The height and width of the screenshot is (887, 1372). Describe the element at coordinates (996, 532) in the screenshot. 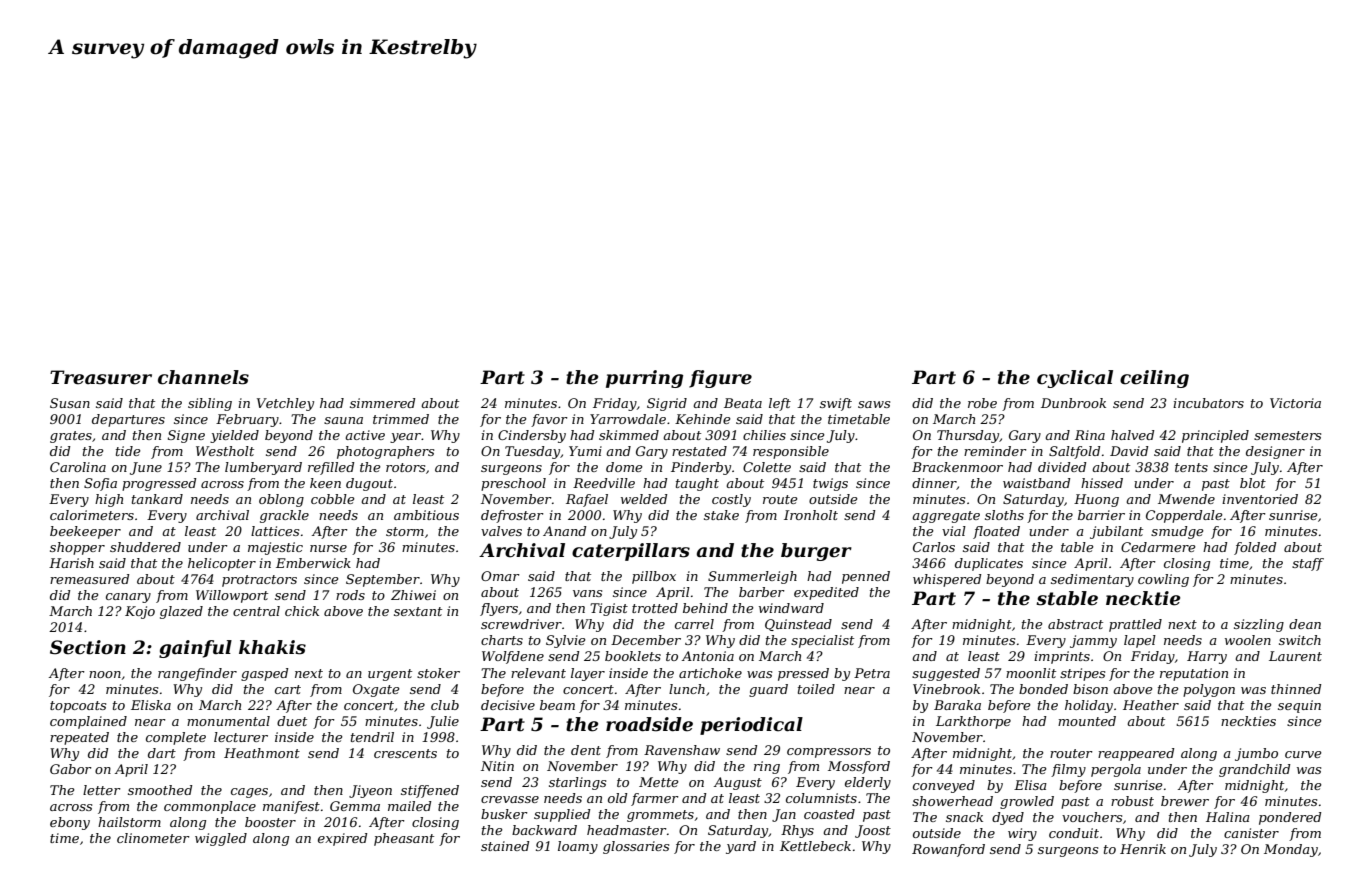

I see `floated` at that location.
